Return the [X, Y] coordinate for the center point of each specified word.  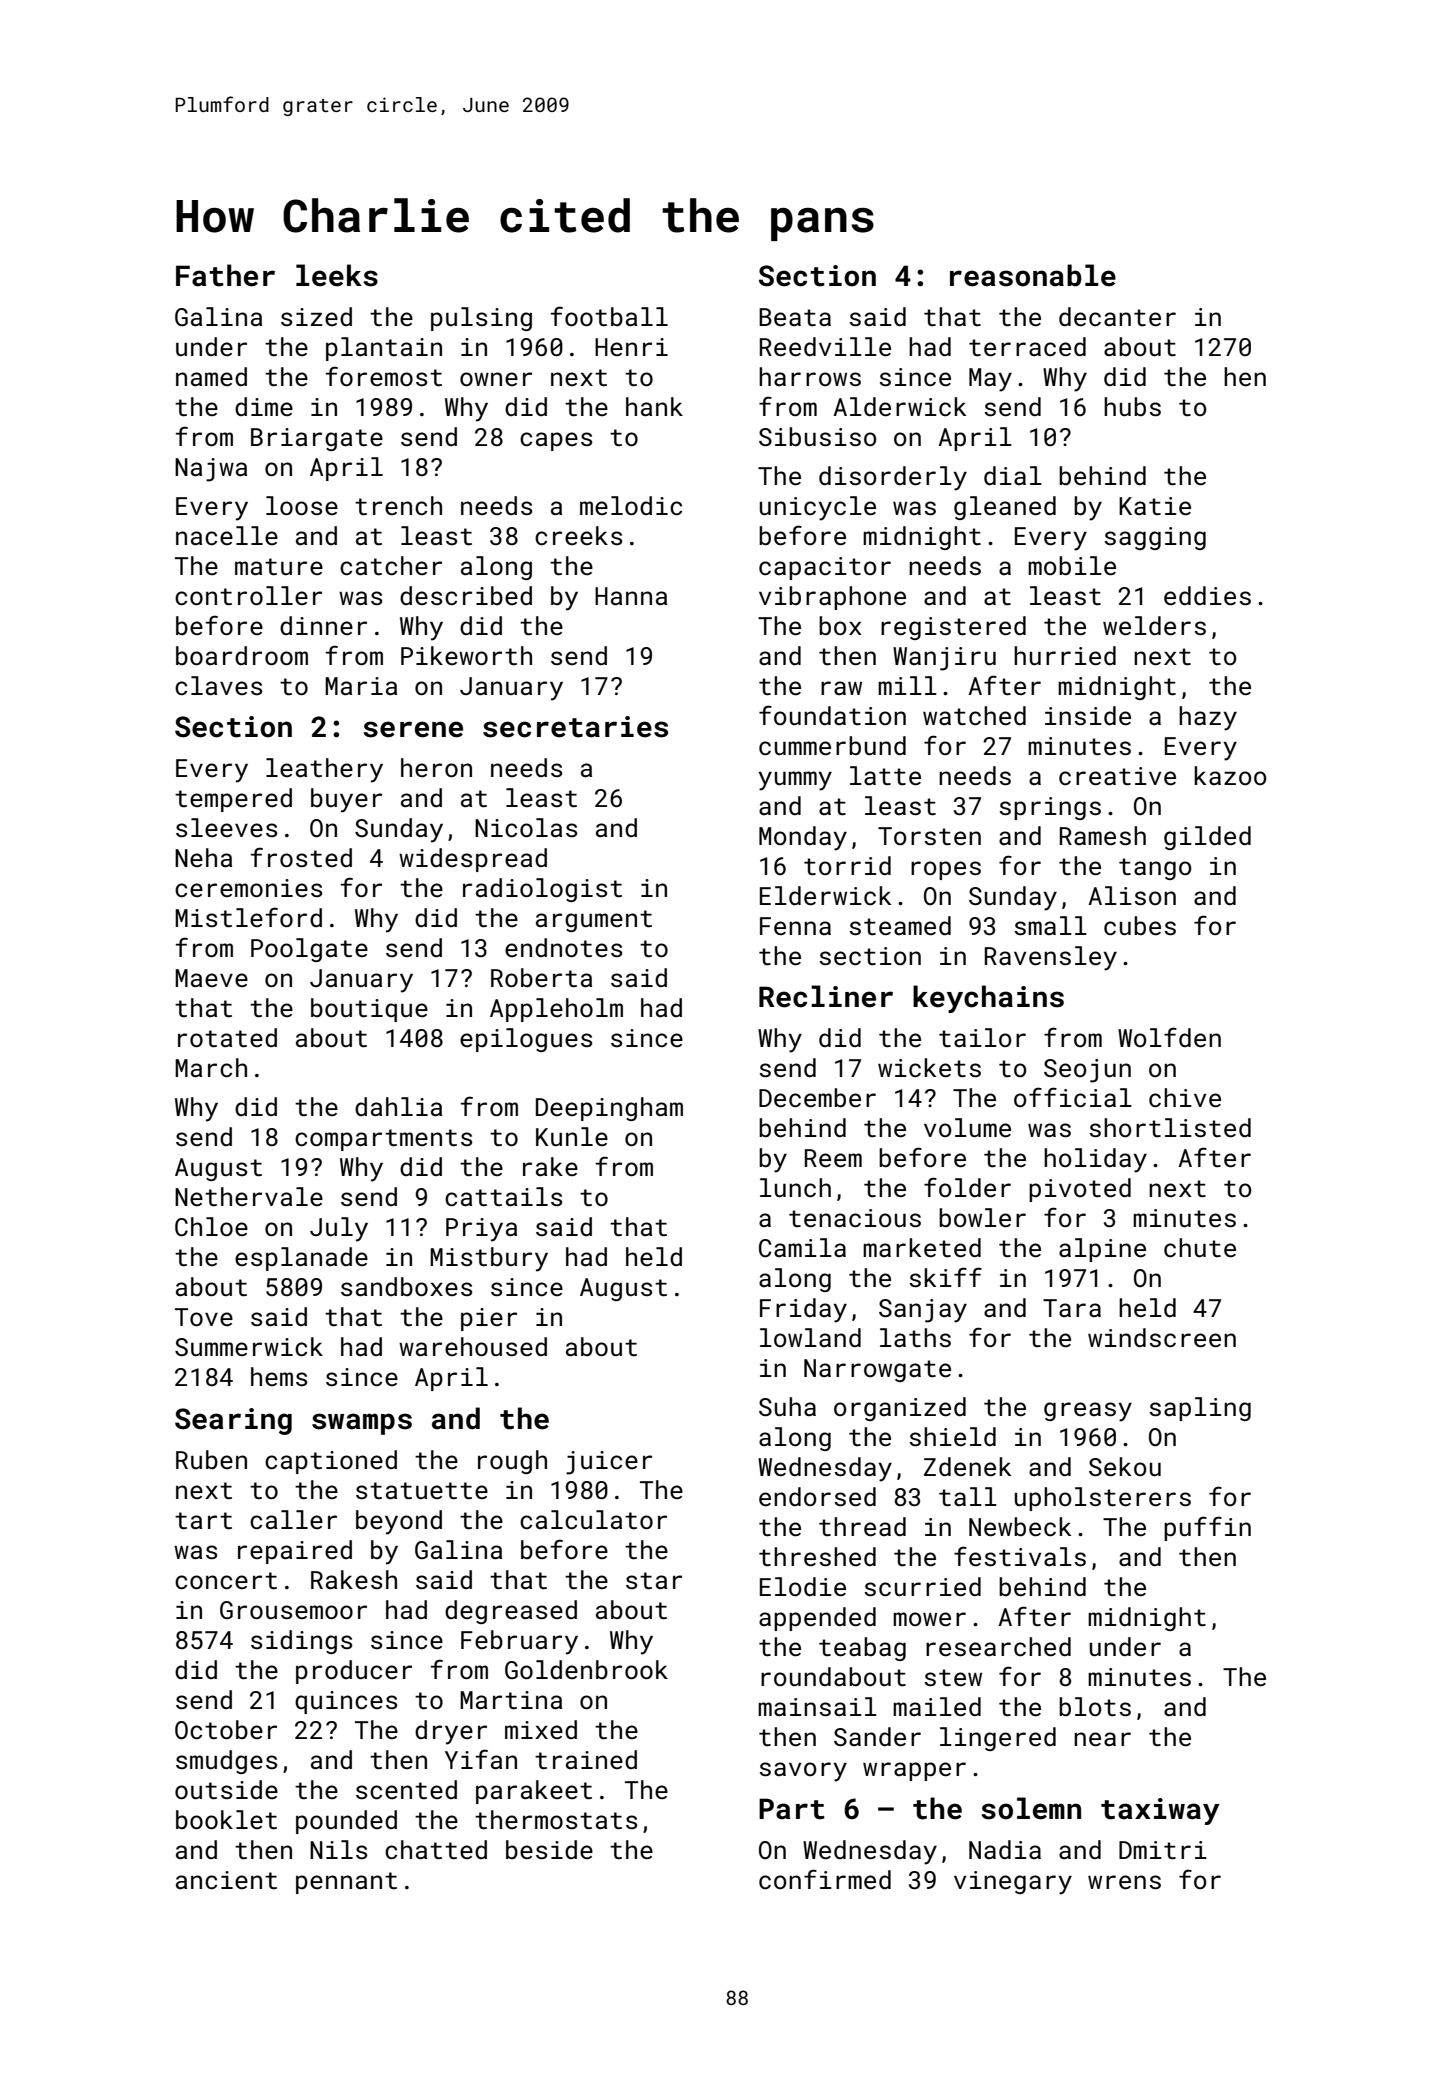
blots [1095, 1707]
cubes [1140, 926]
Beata [795, 317]
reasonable [1033, 275]
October [226, 1730]
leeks [337, 275]
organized [900, 1409]
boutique [369, 1010]
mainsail [817, 1707]
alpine [1102, 1250]
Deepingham [609, 1109]
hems [279, 1376]
